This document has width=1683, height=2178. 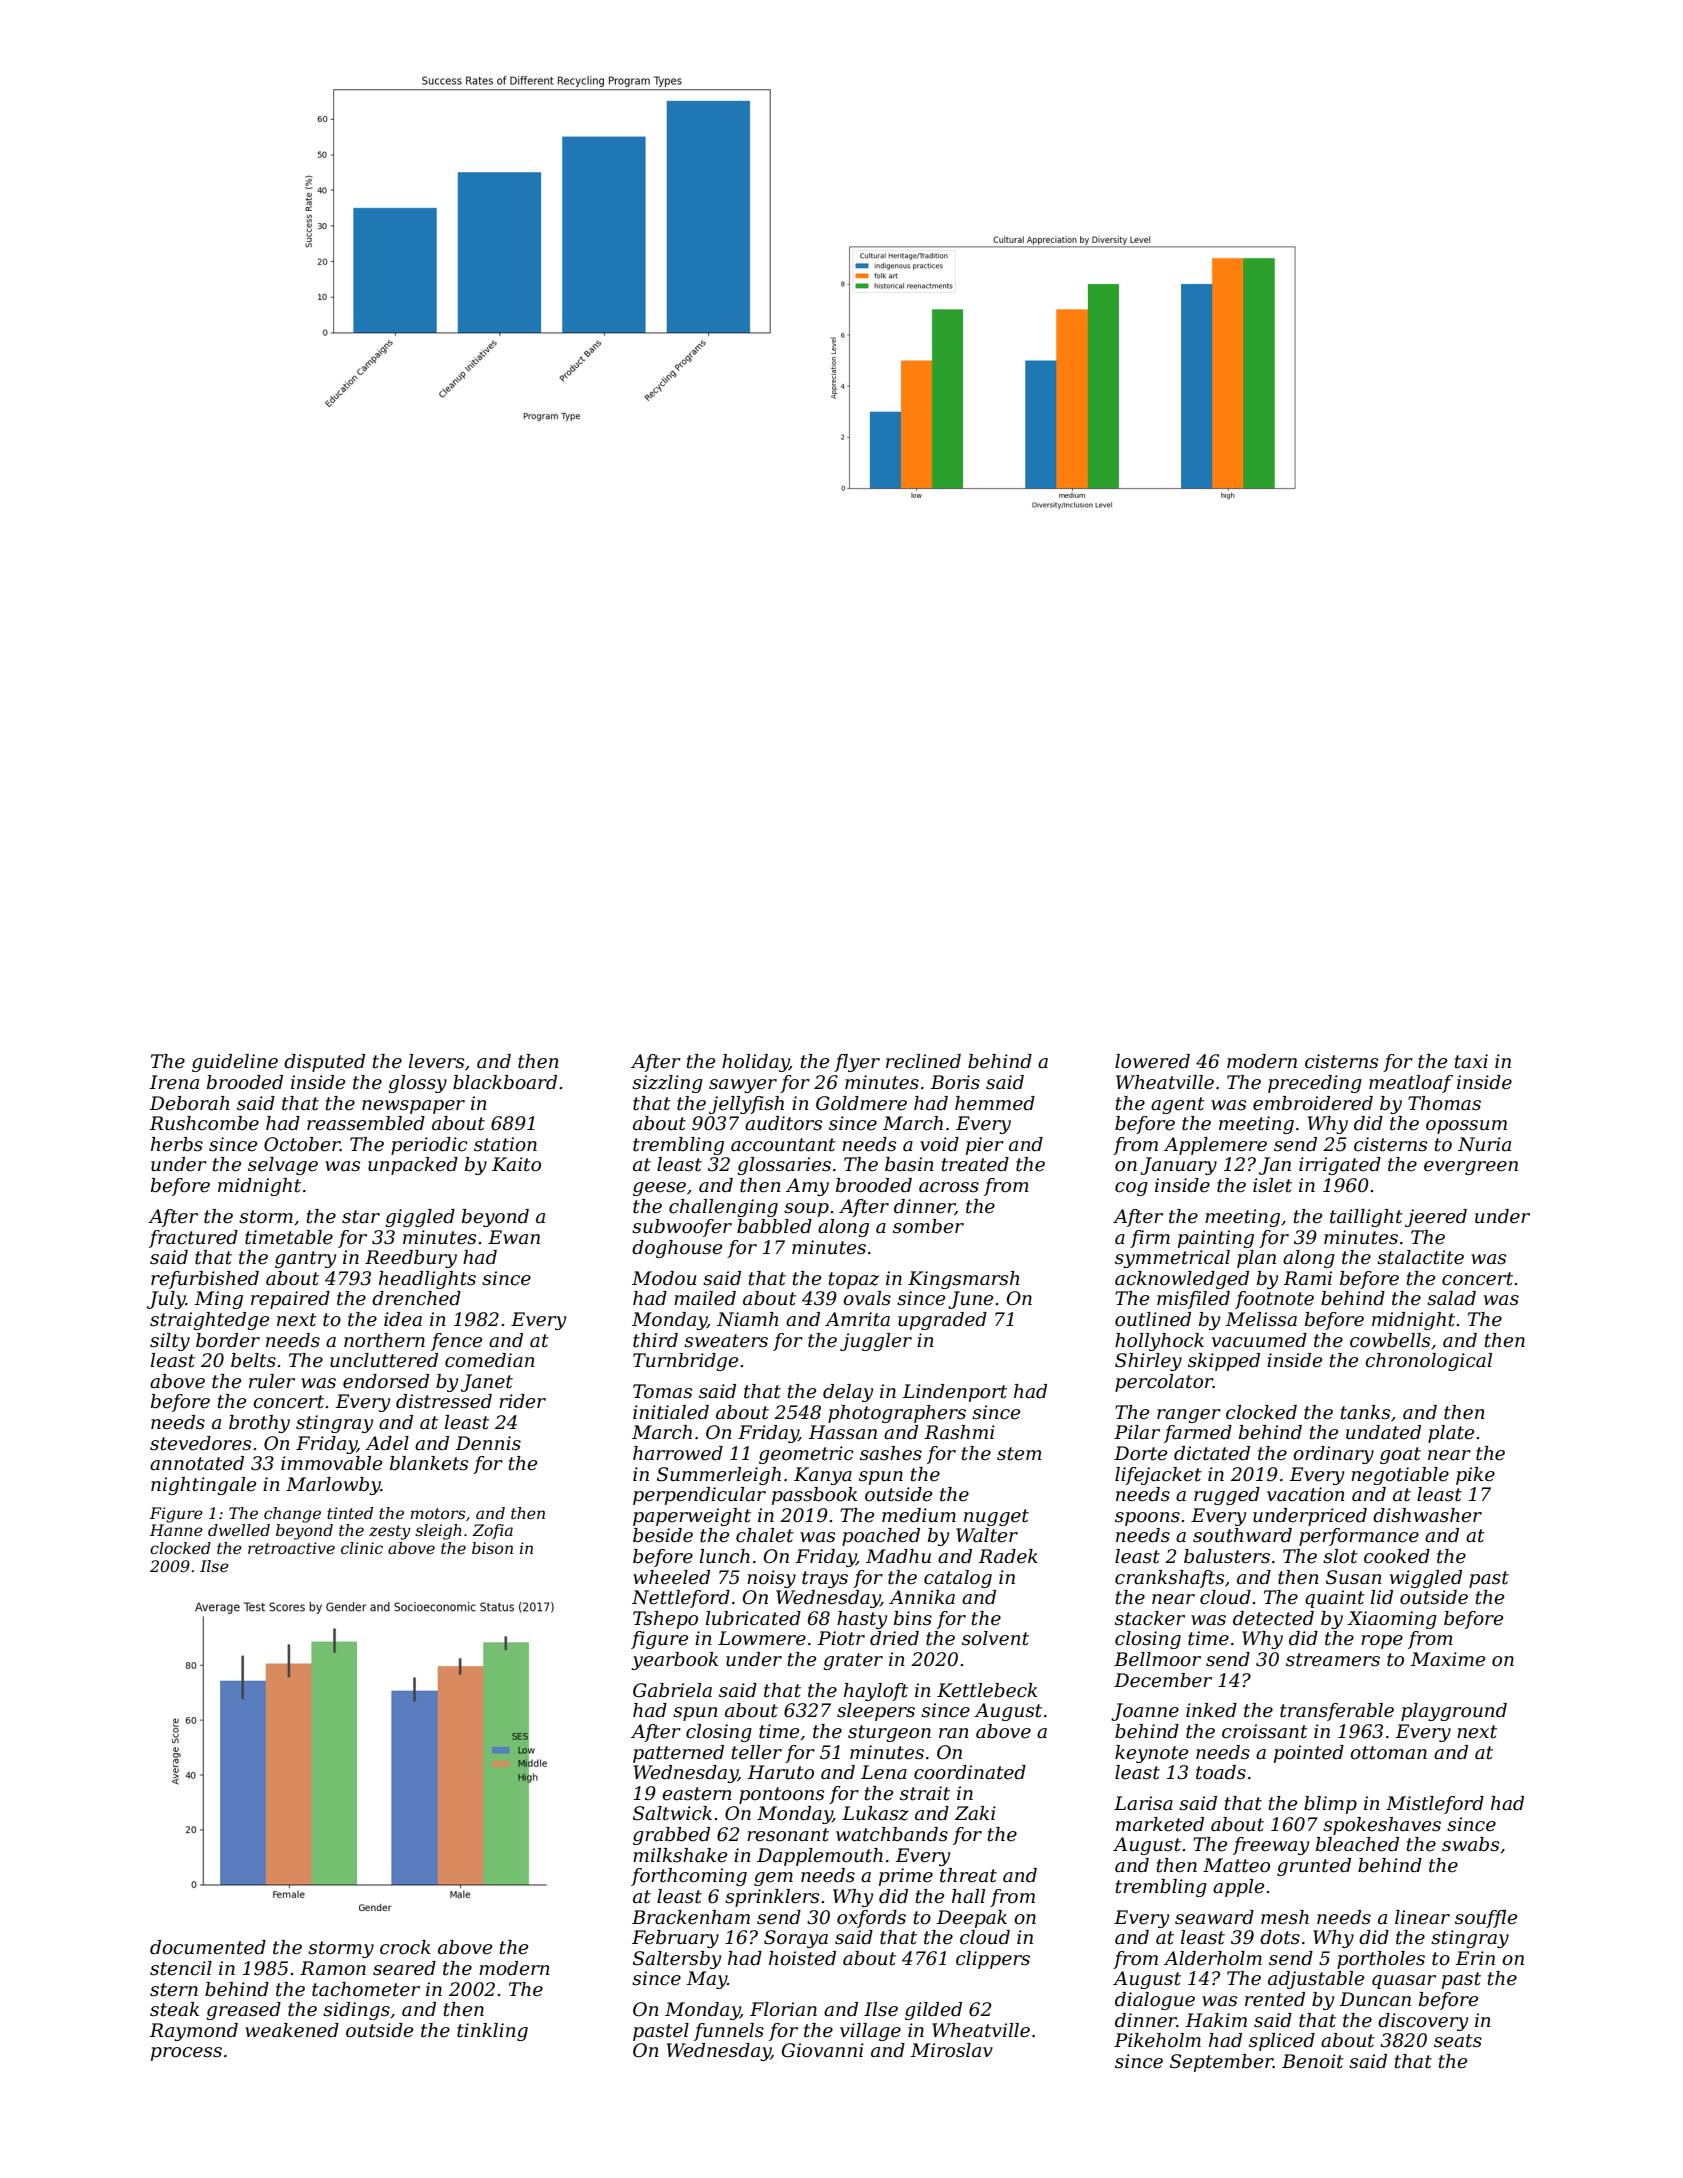 I want to click on plate, so click(x=1451, y=1434).
